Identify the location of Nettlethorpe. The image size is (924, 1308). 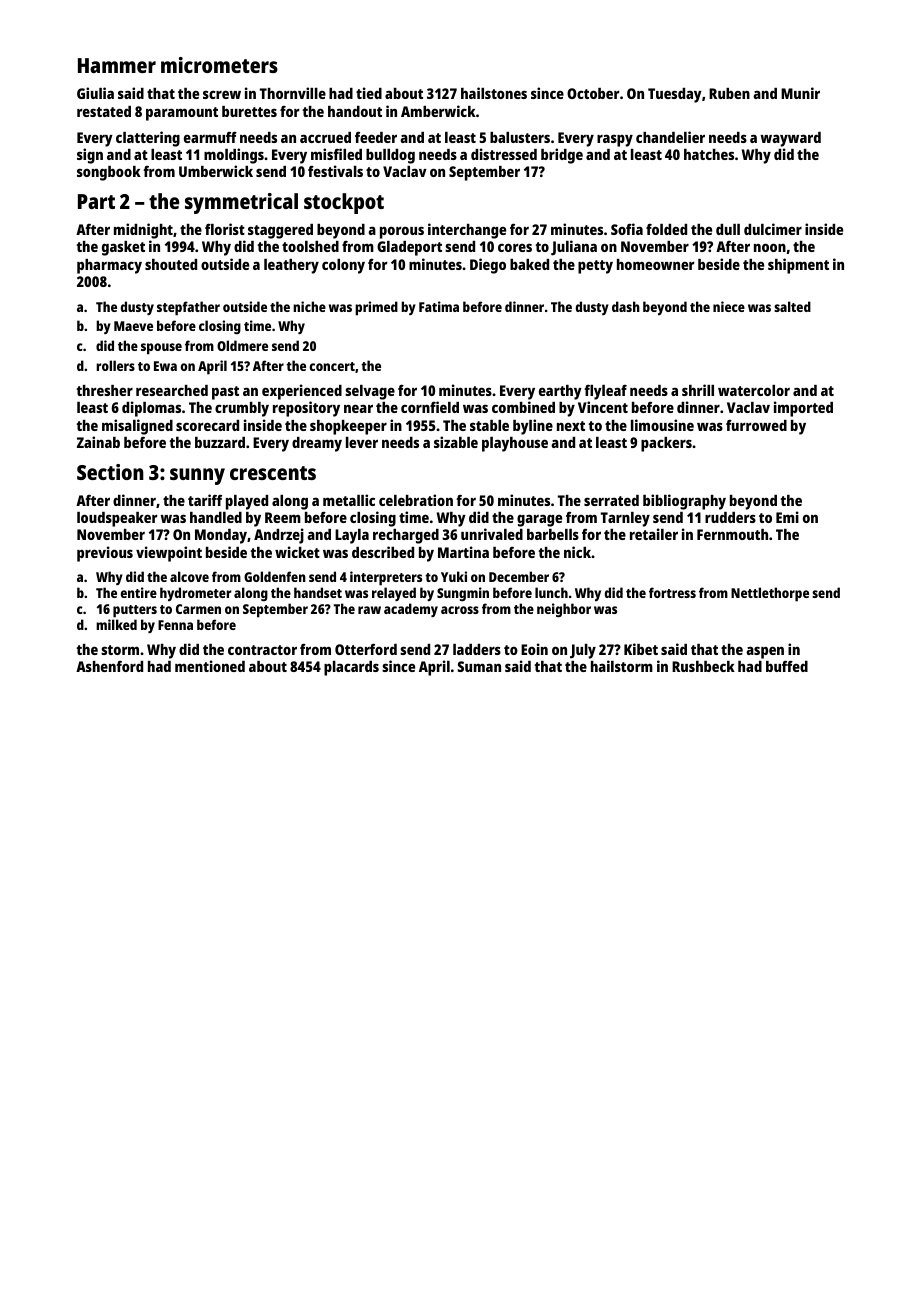
(770, 594).
